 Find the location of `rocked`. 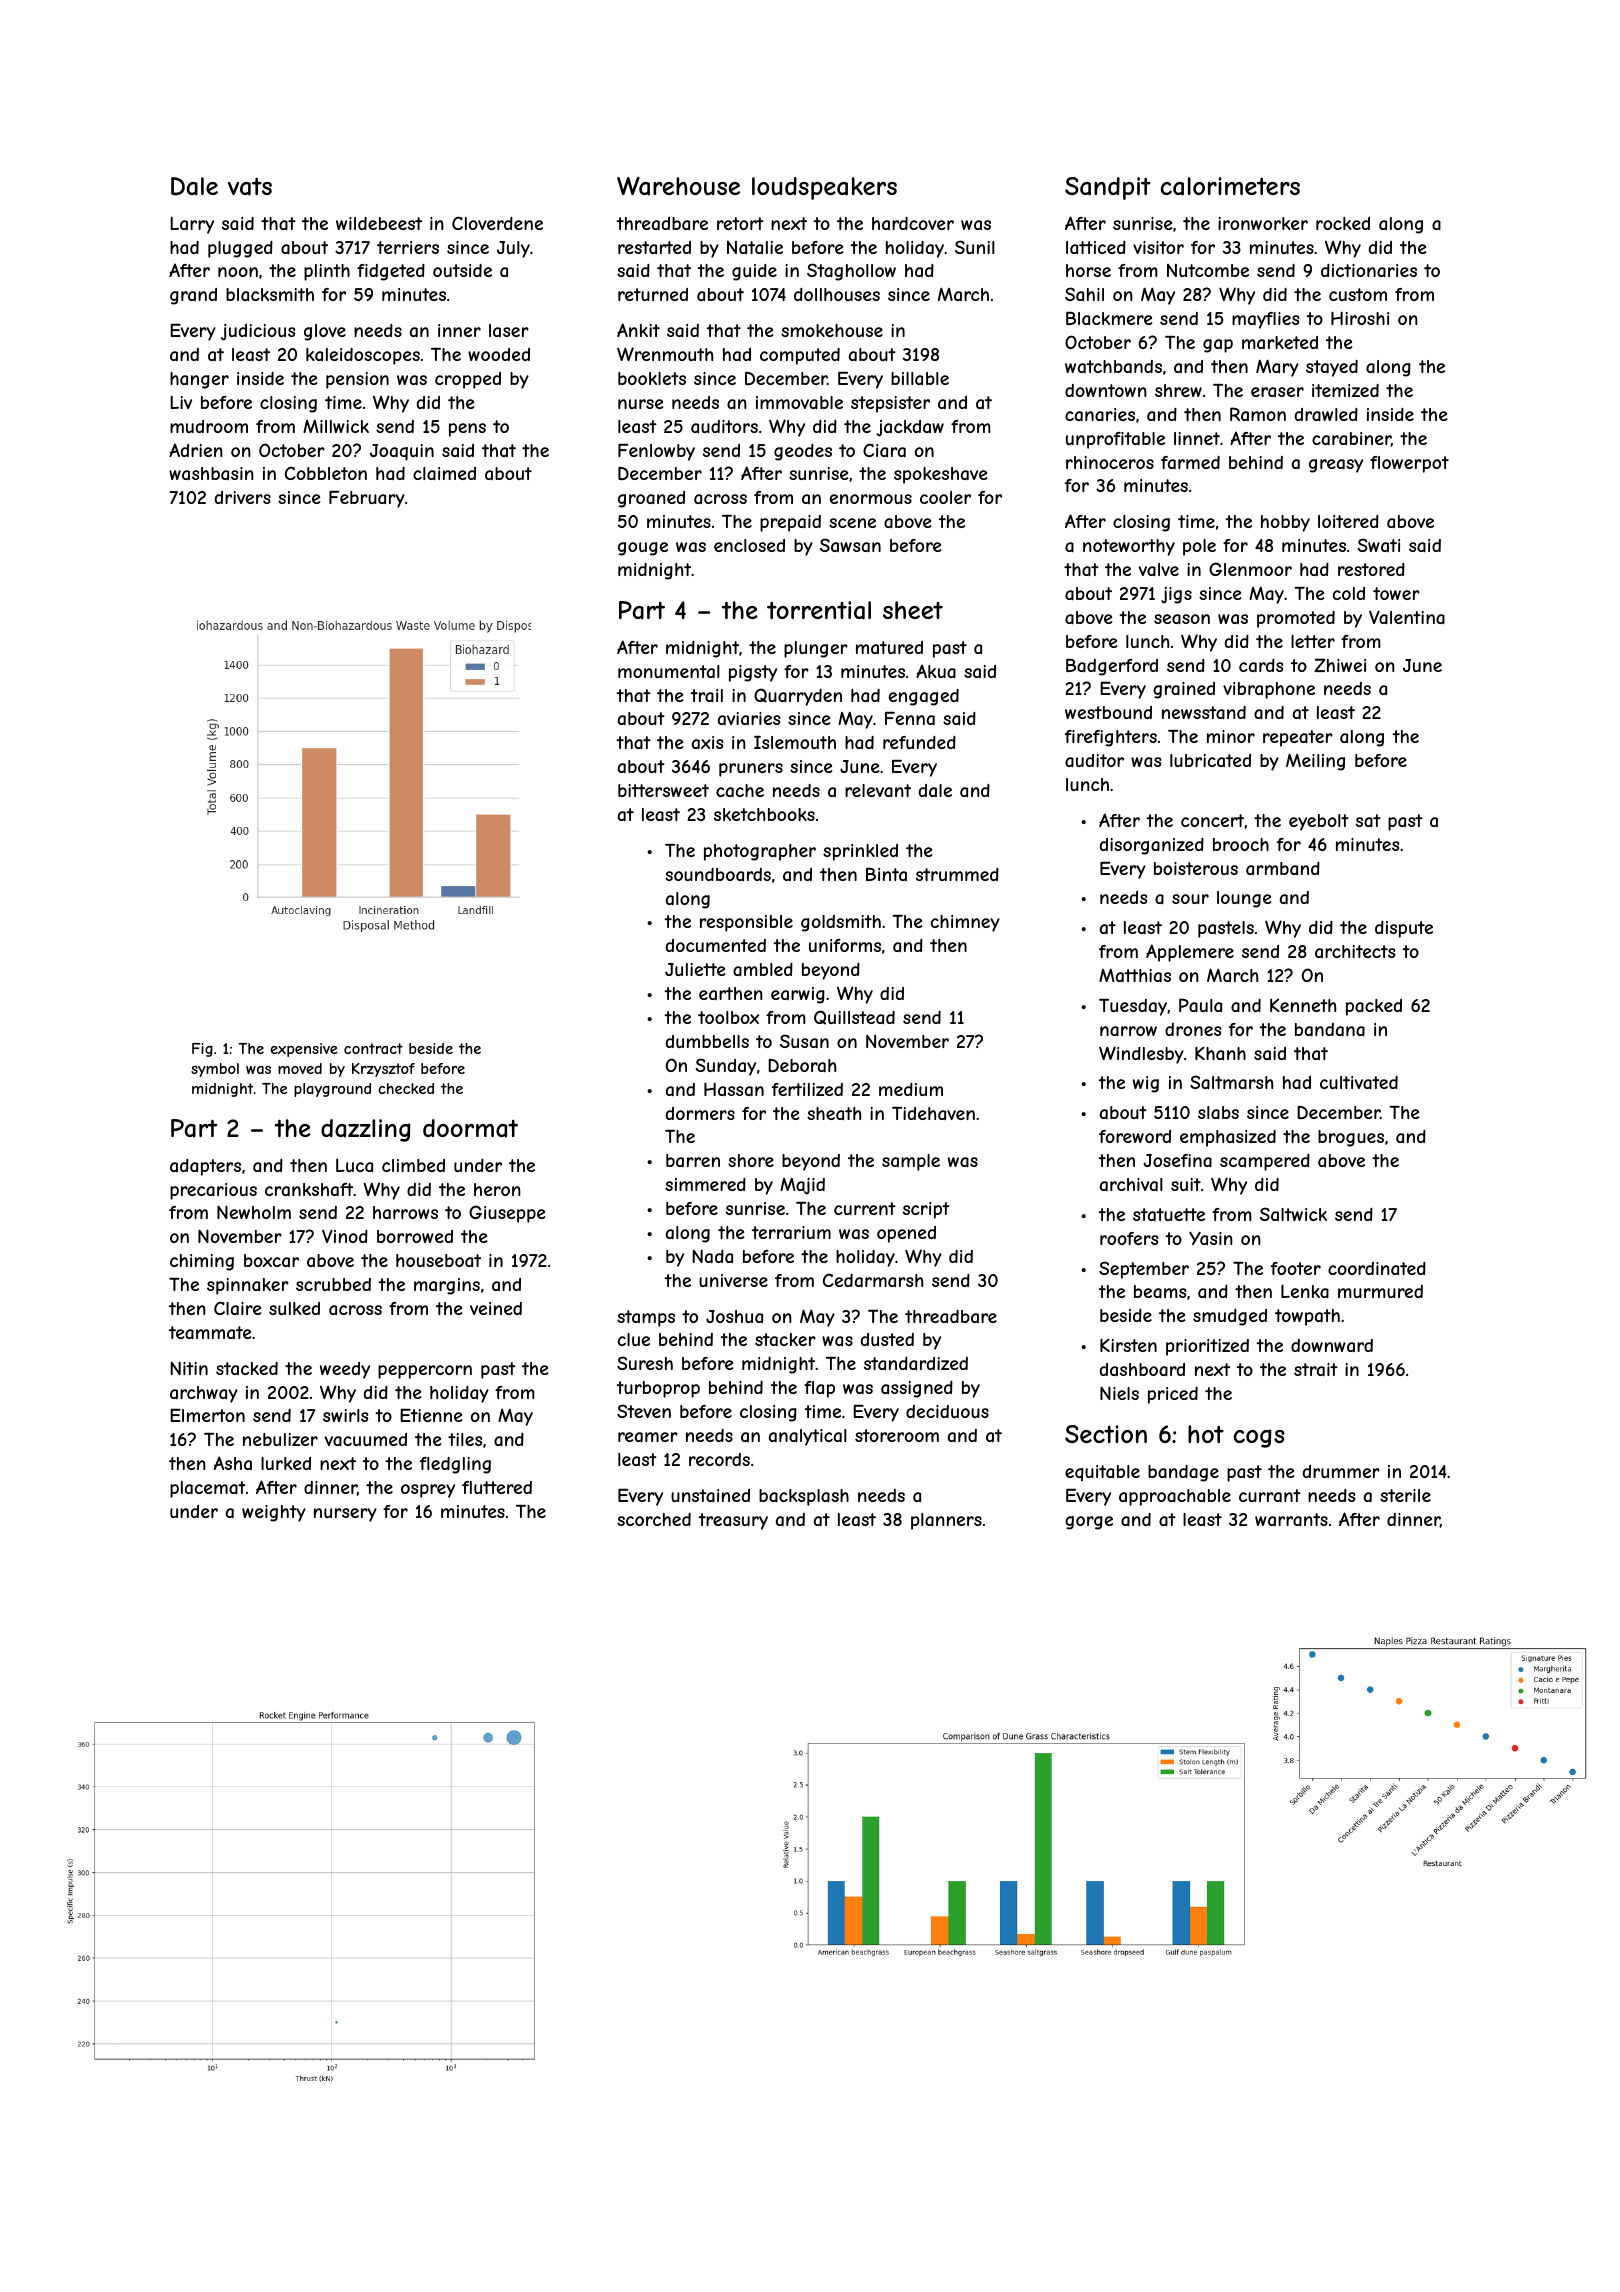

rocked is located at coordinates (1343, 223).
